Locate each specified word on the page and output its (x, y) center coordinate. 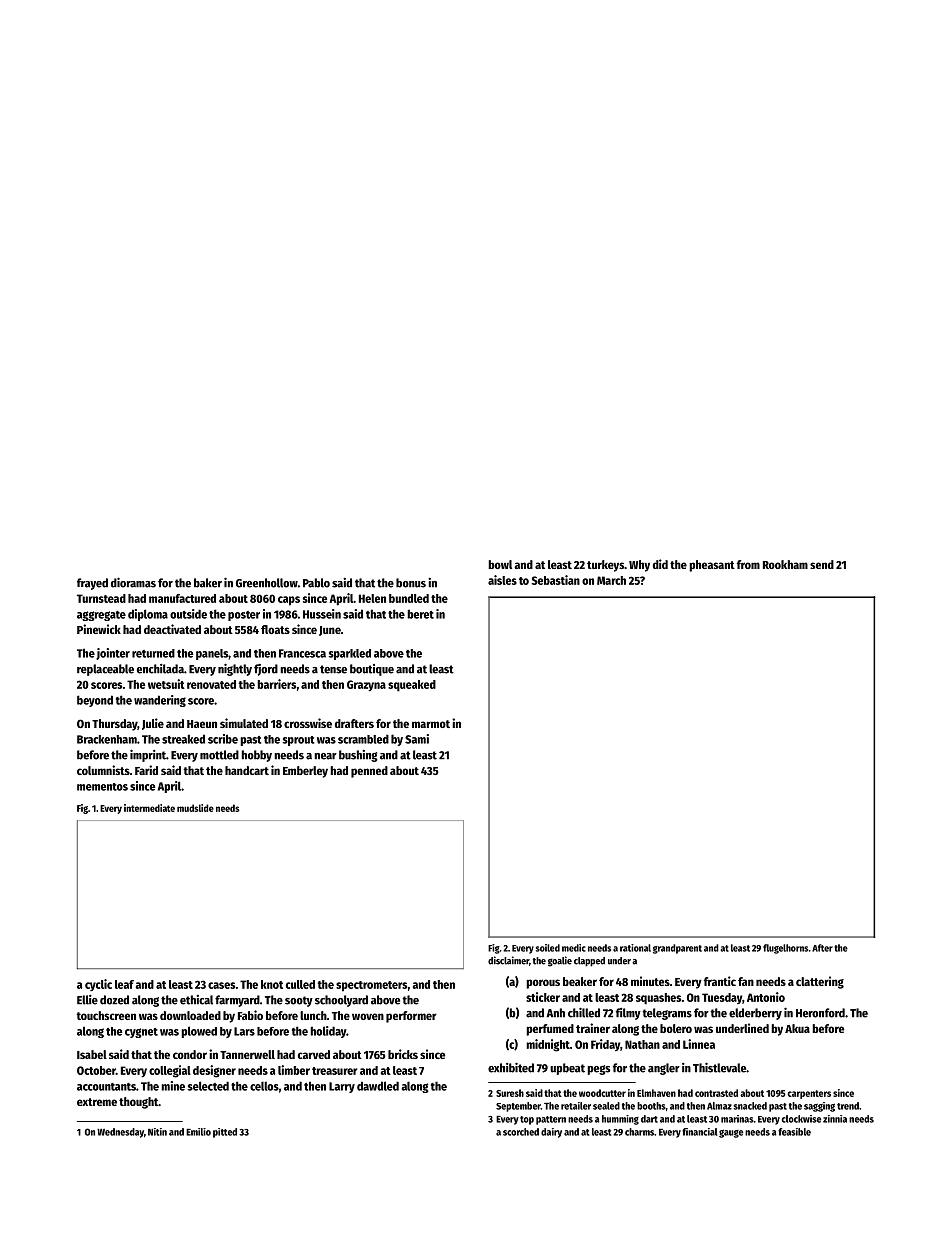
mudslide (195, 808)
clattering (820, 982)
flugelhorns (786, 949)
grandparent (677, 949)
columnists (103, 770)
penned (369, 772)
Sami (417, 739)
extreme (97, 1102)
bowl (500, 564)
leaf (124, 984)
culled (300, 984)
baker (208, 583)
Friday (605, 1045)
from (748, 564)
